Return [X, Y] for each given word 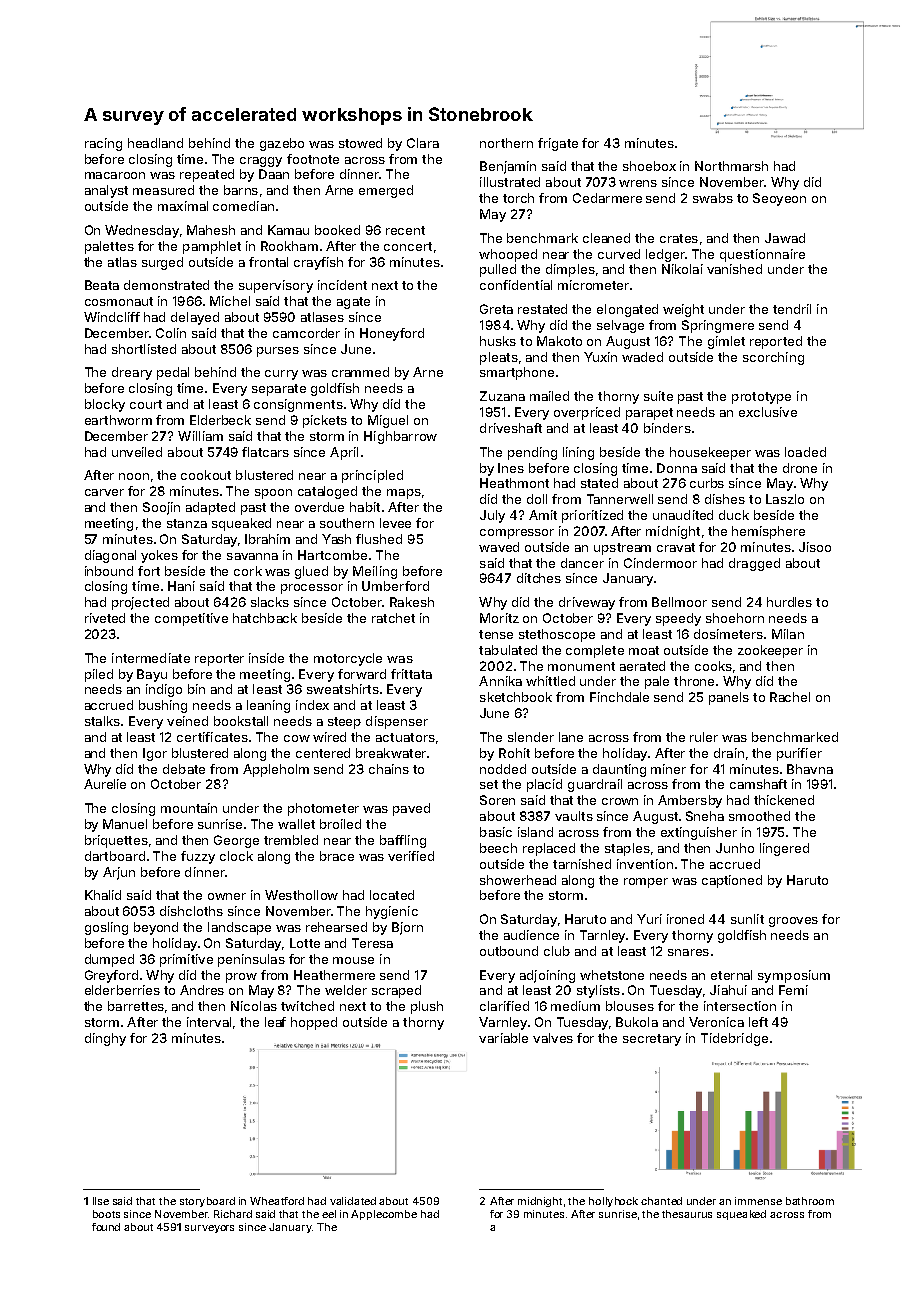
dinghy [105, 1039]
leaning [268, 706]
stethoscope [557, 635]
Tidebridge [734, 1039]
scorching [773, 358]
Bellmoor [679, 602]
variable [503, 1038]
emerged [386, 191]
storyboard [207, 1202]
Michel [230, 301]
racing [103, 144]
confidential [516, 285]
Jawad [785, 238]
